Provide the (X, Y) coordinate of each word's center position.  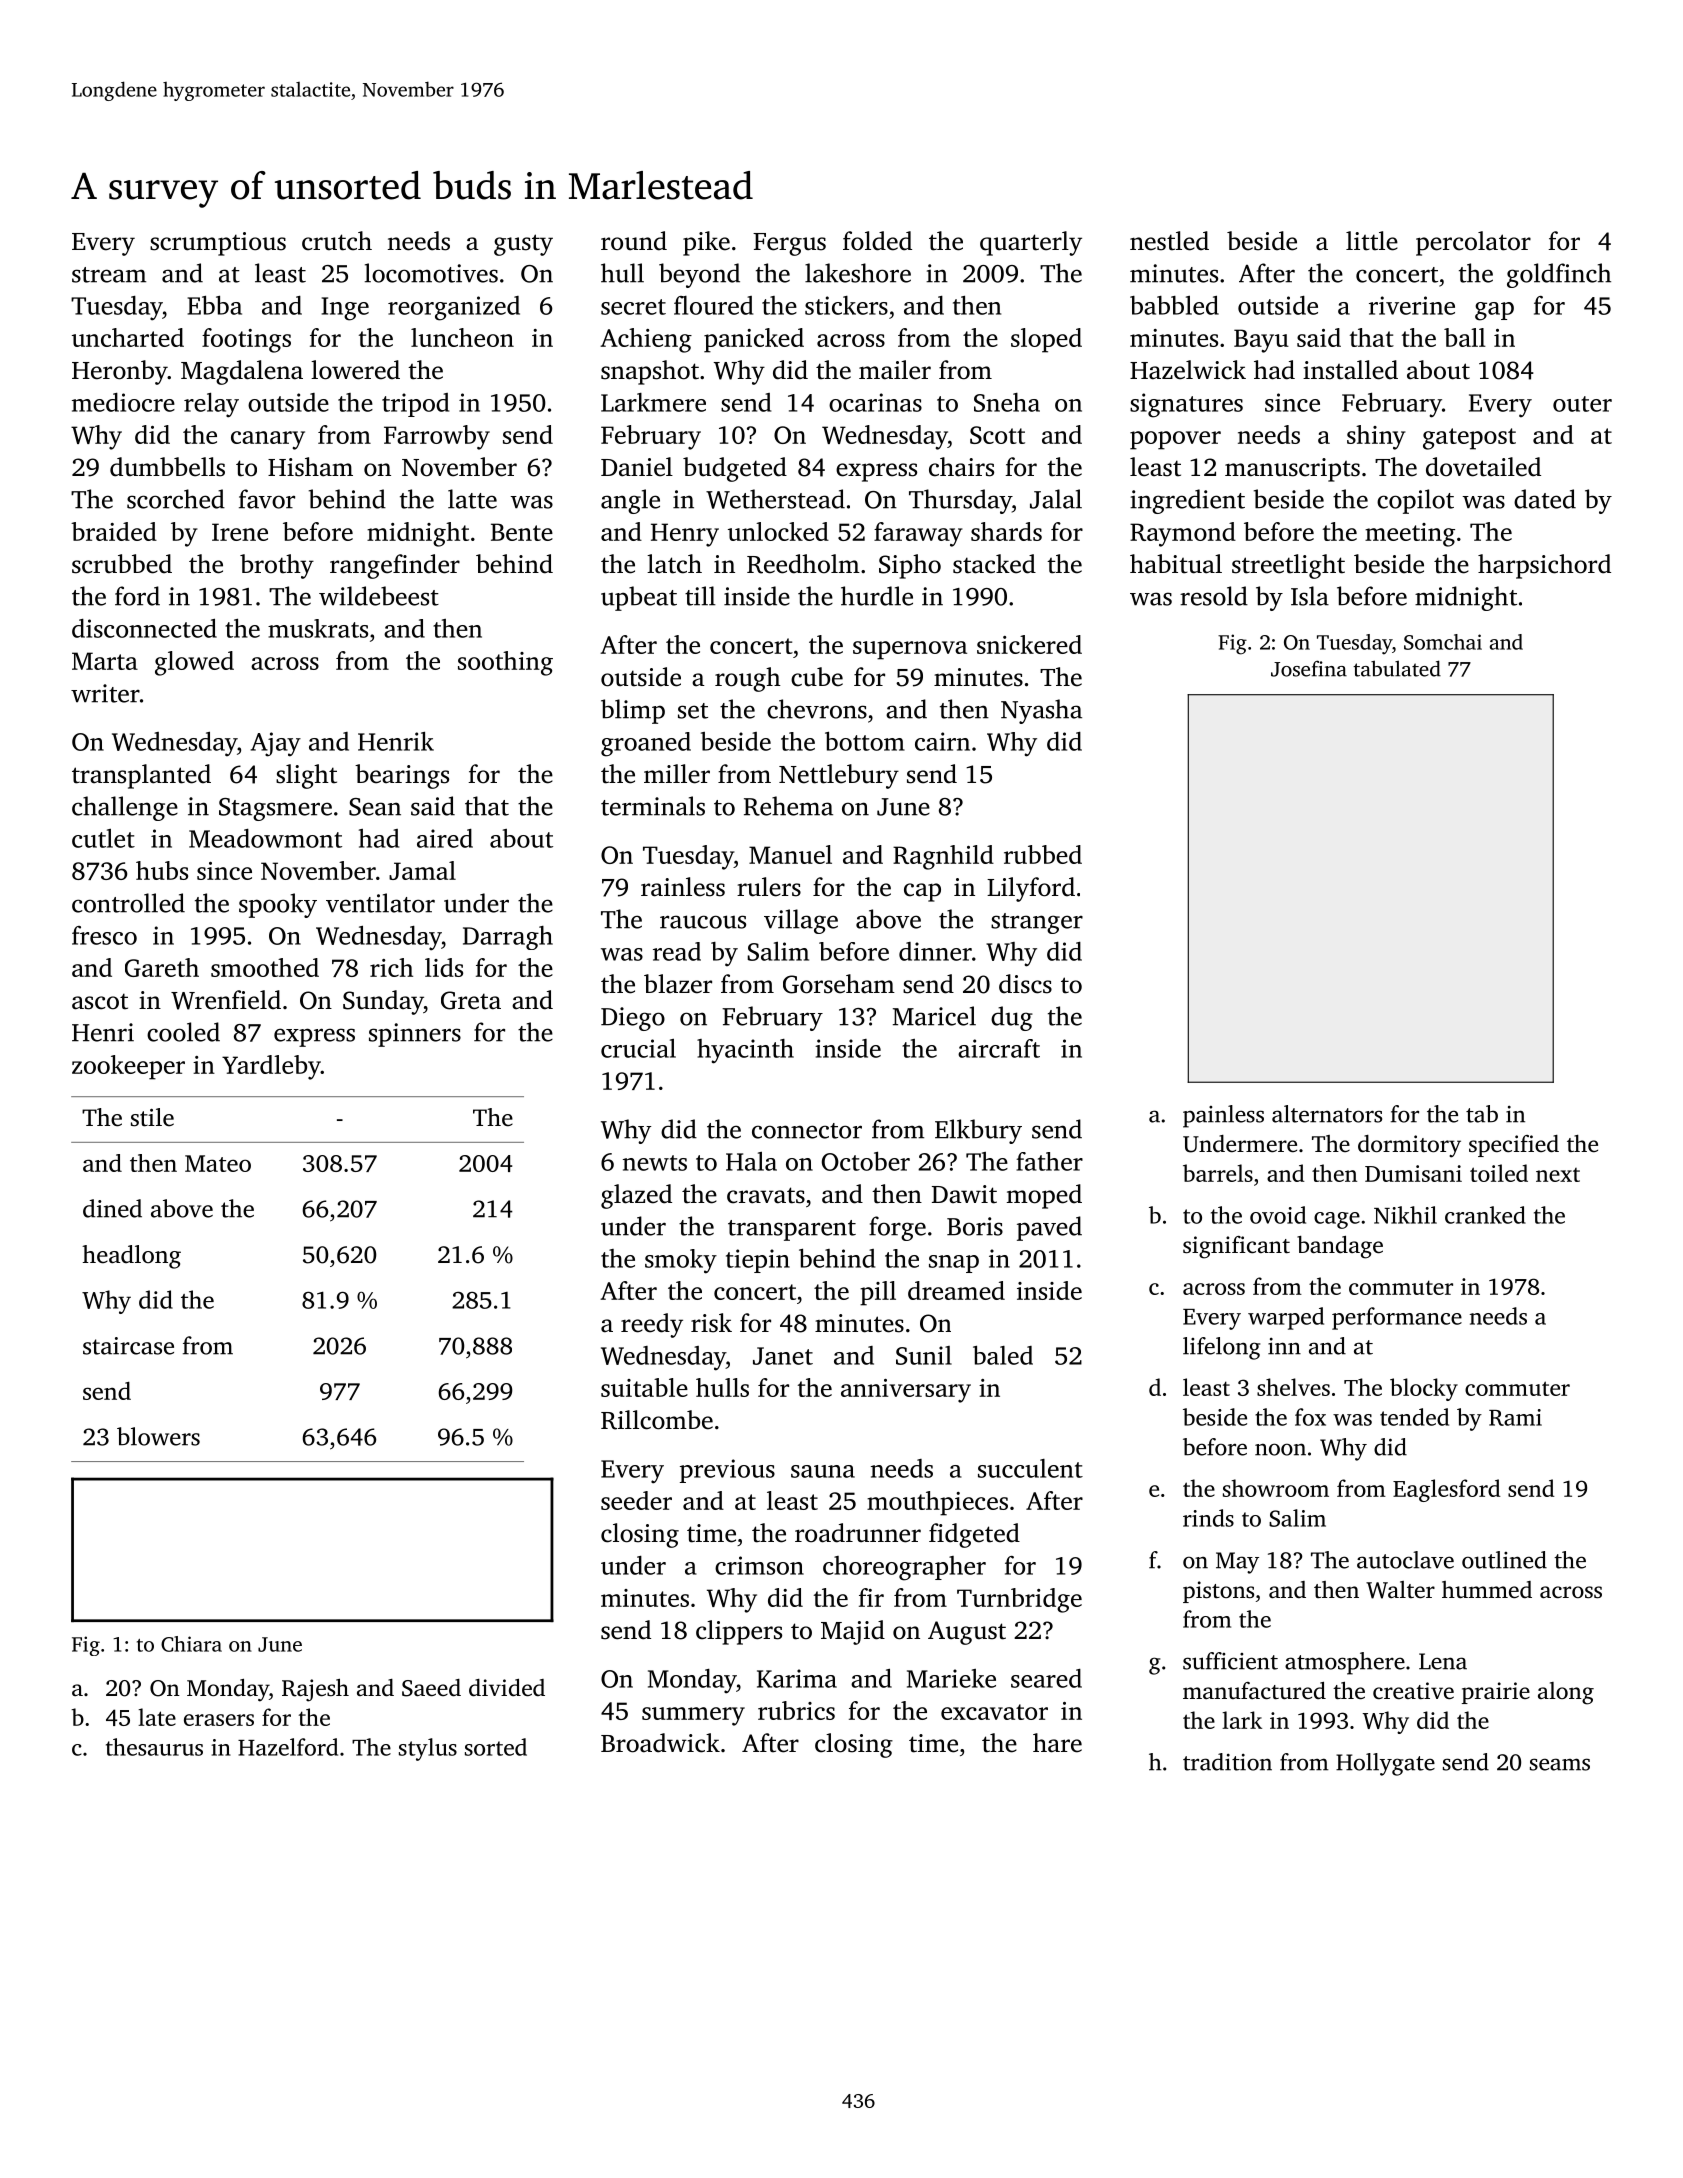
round (634, 241)
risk (711, 1323)
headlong (131, 1257)
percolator (1473, 243)
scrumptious (218, 244)
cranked (1485, 1215)
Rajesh (315, 1690)
